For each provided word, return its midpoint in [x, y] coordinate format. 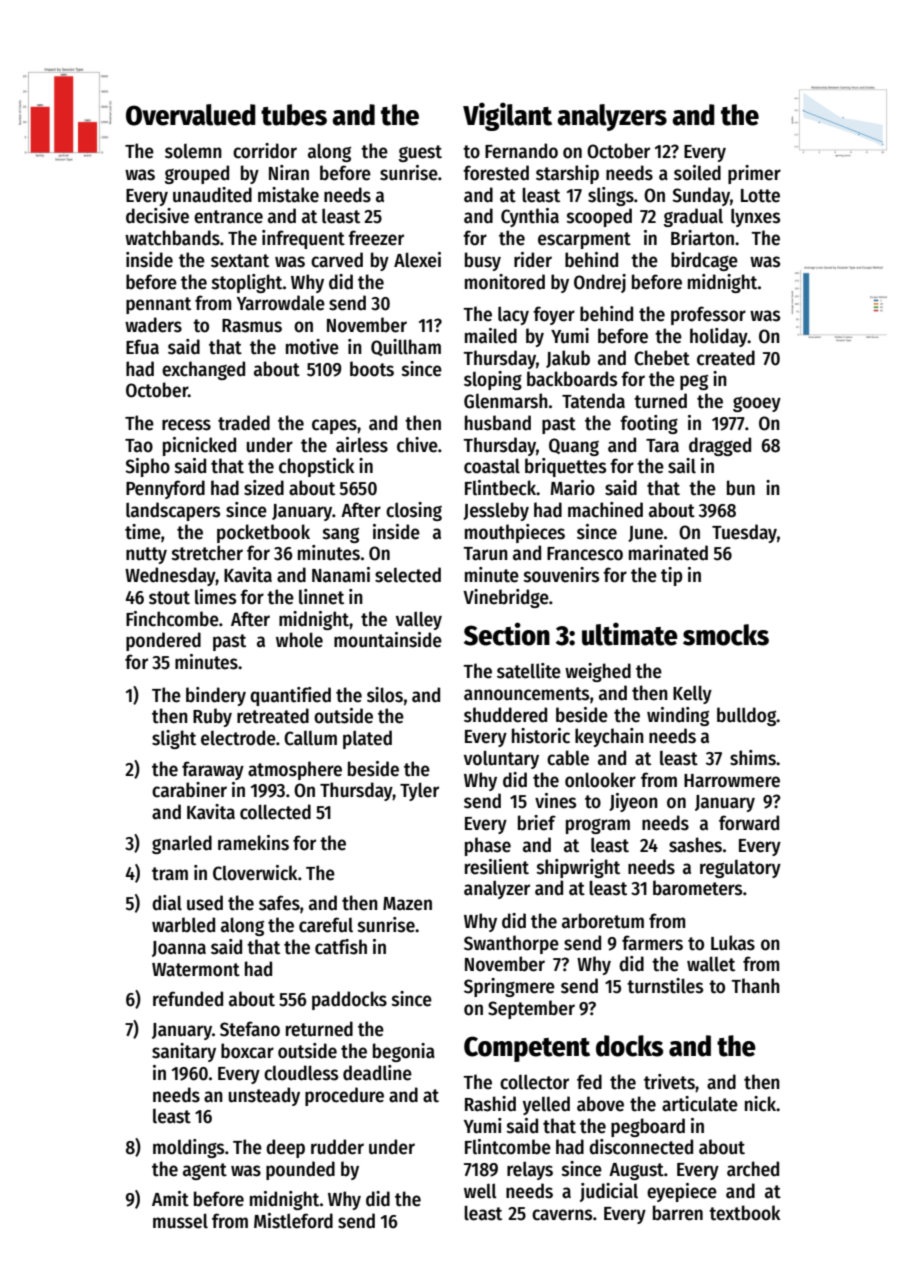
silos [385, 695]
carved [337, 260]
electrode [238, 738]
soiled [697, 173]
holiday [719, 337]
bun [741, 488]
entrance [228, 217]
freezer [376, 238]
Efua [142, 347]
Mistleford [293, 1221]
